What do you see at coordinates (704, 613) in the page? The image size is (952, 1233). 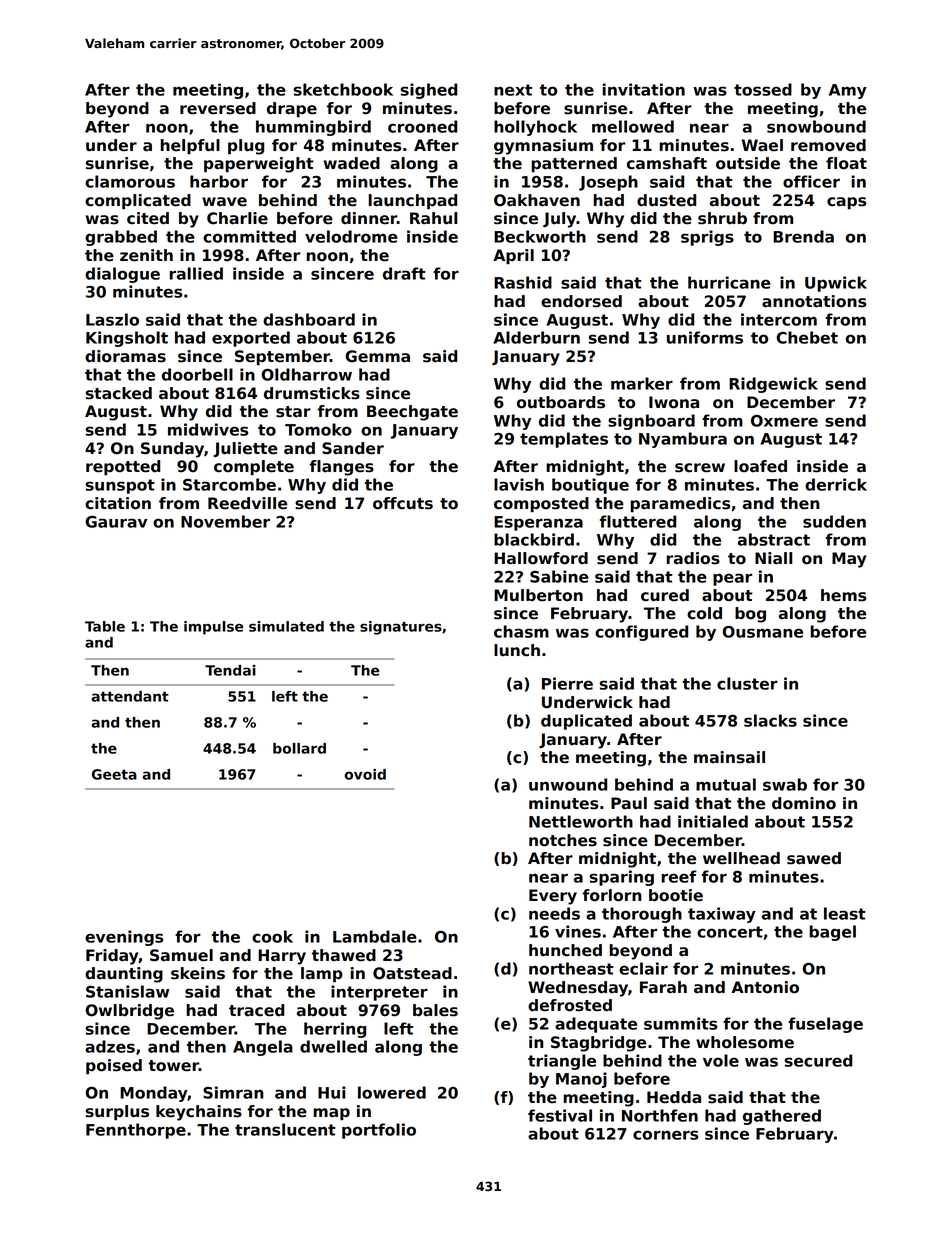 I see `cold` at bounding box center [704, 613].
